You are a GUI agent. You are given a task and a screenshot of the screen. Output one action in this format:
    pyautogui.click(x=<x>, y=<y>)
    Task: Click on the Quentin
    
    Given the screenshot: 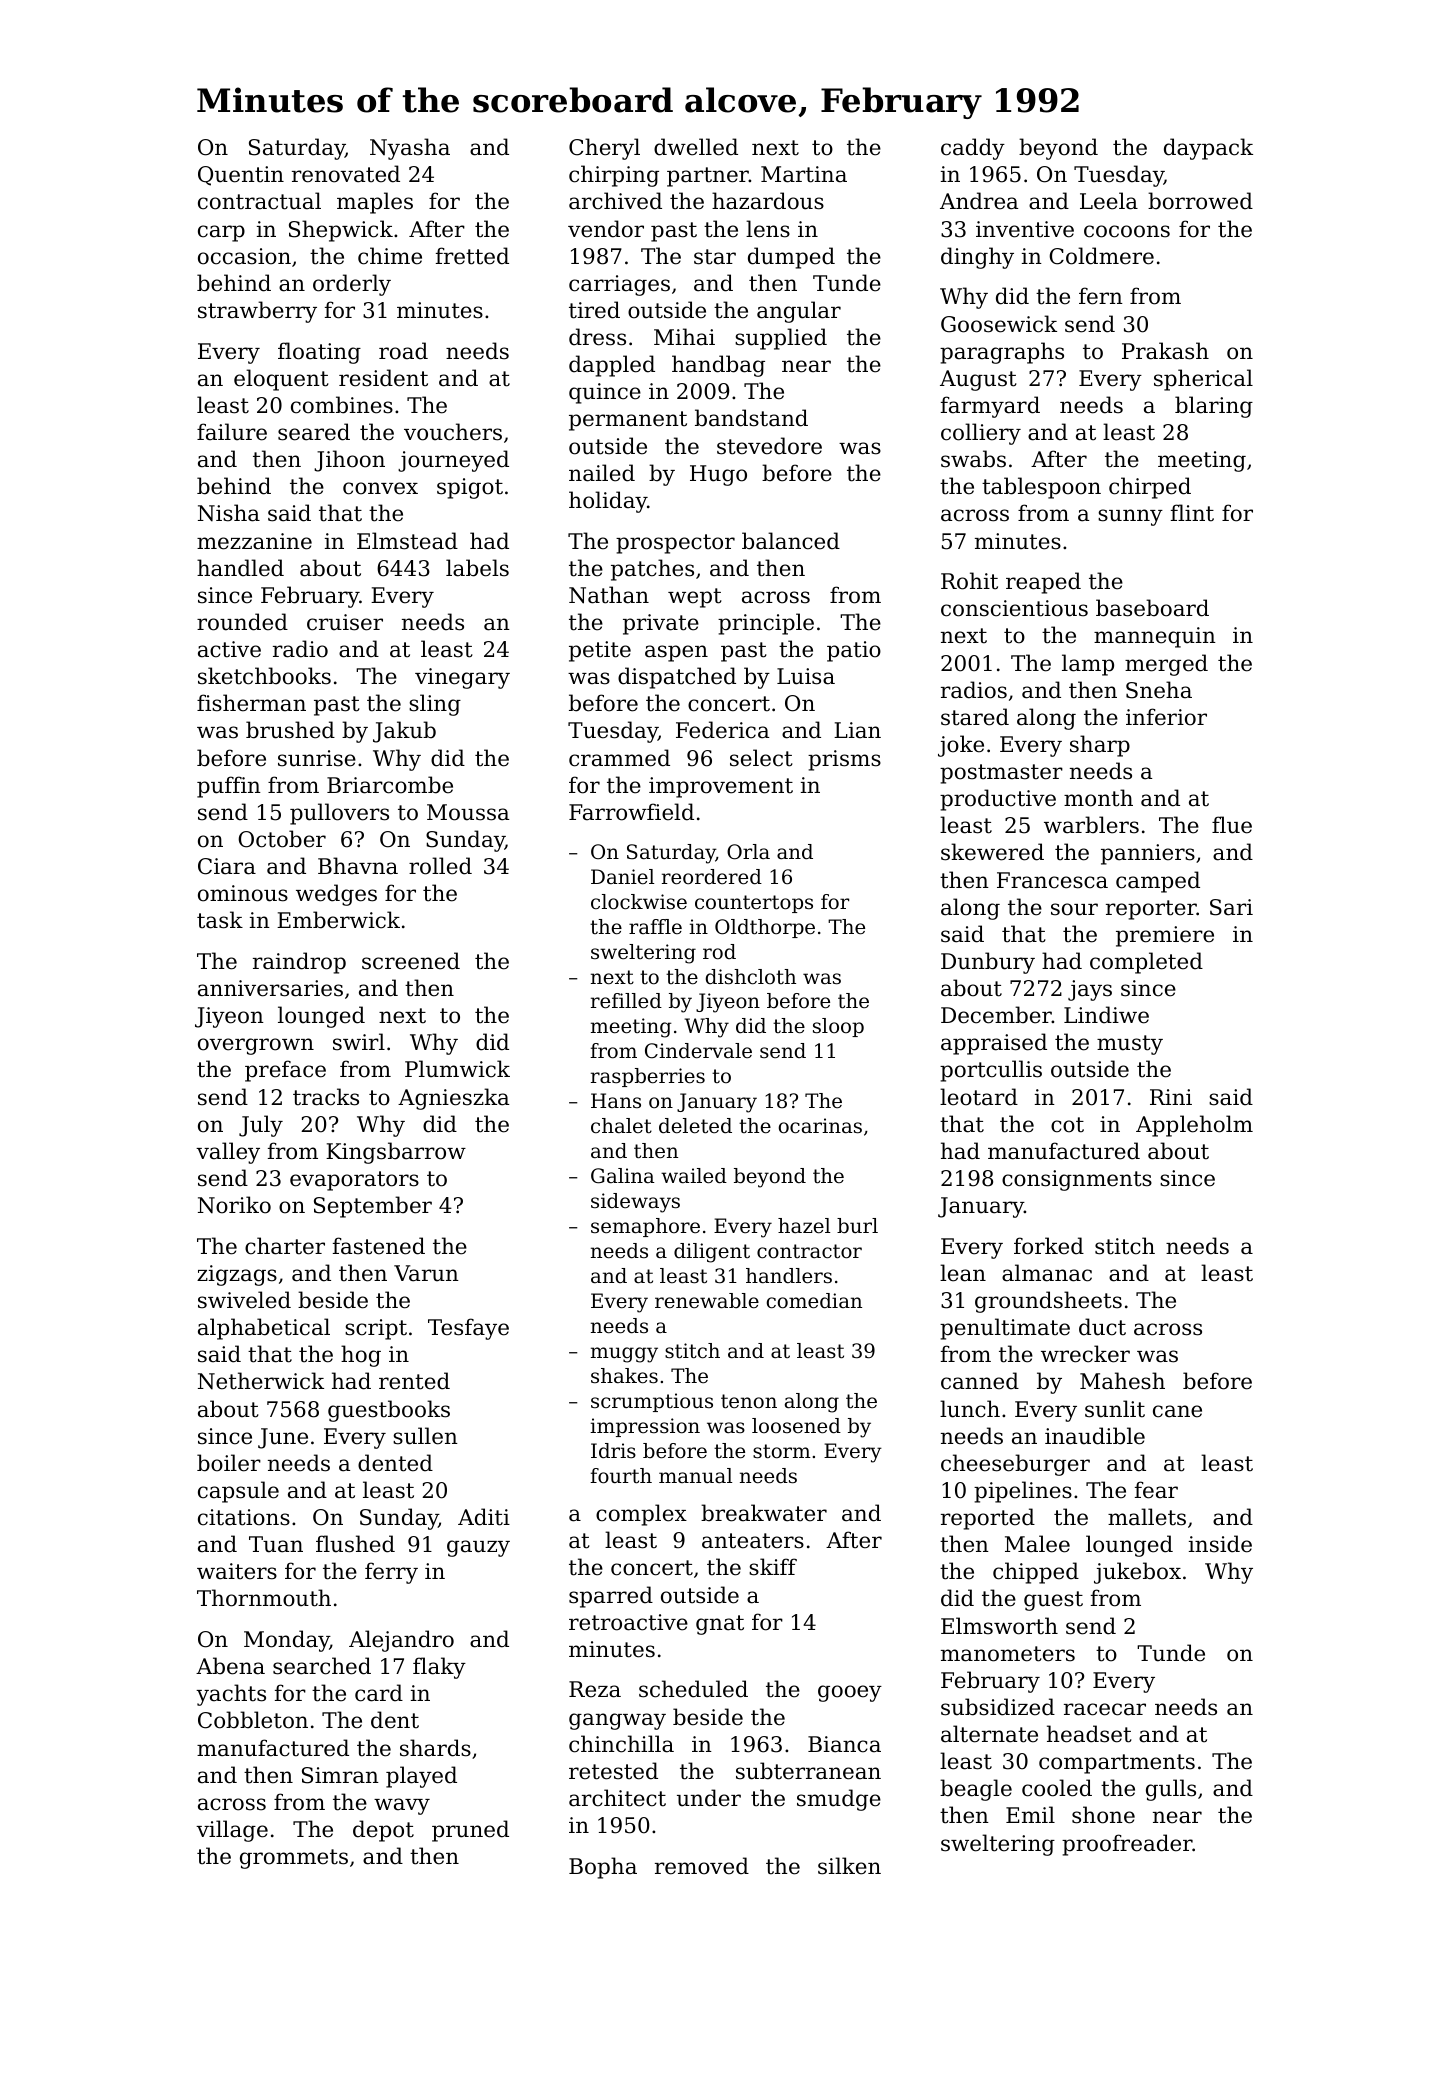 What is the action you would take?
    pyautogui.click(x=241, y=176)
